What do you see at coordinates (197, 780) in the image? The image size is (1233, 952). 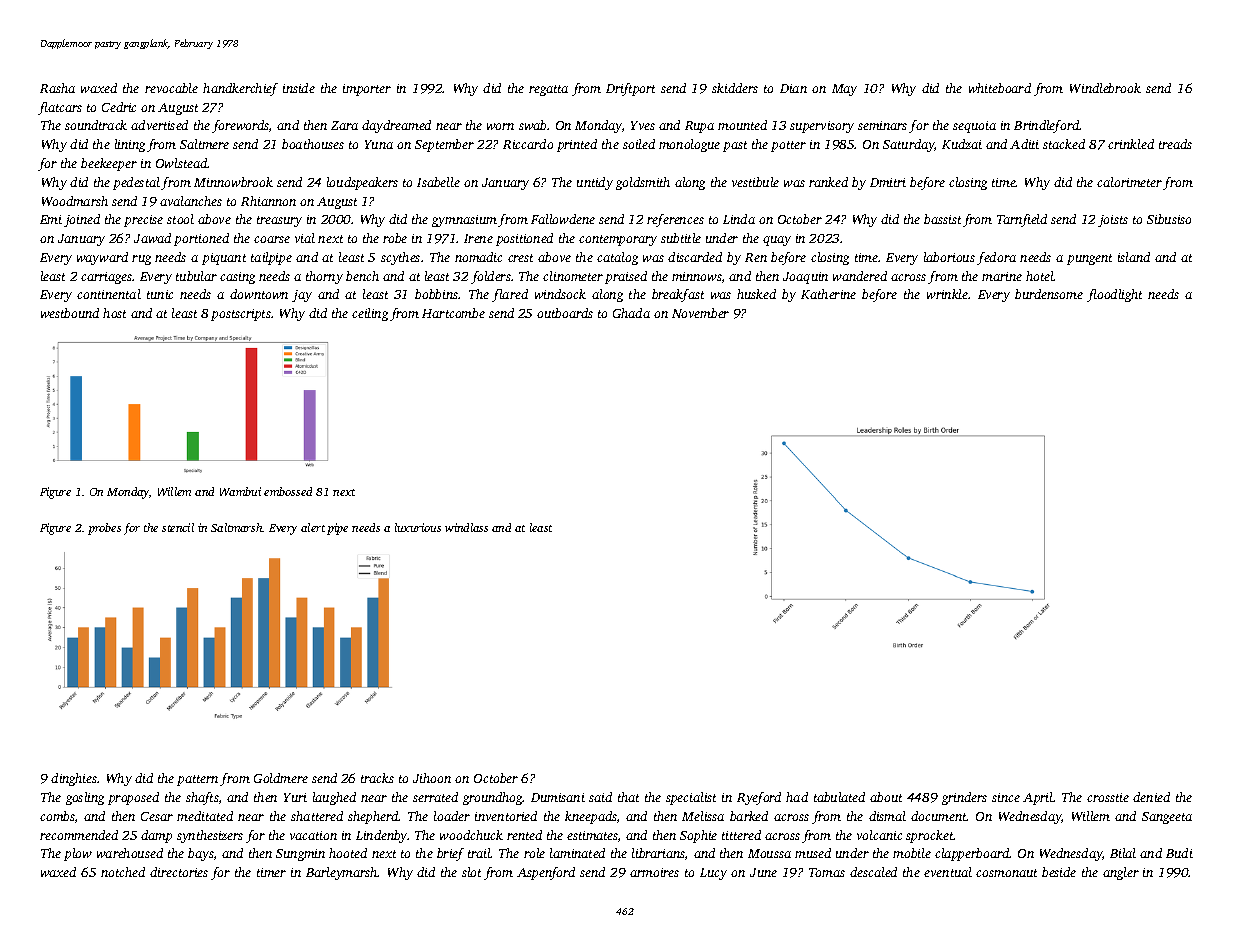 I see `pattern` at bounding box center [197, 780].
